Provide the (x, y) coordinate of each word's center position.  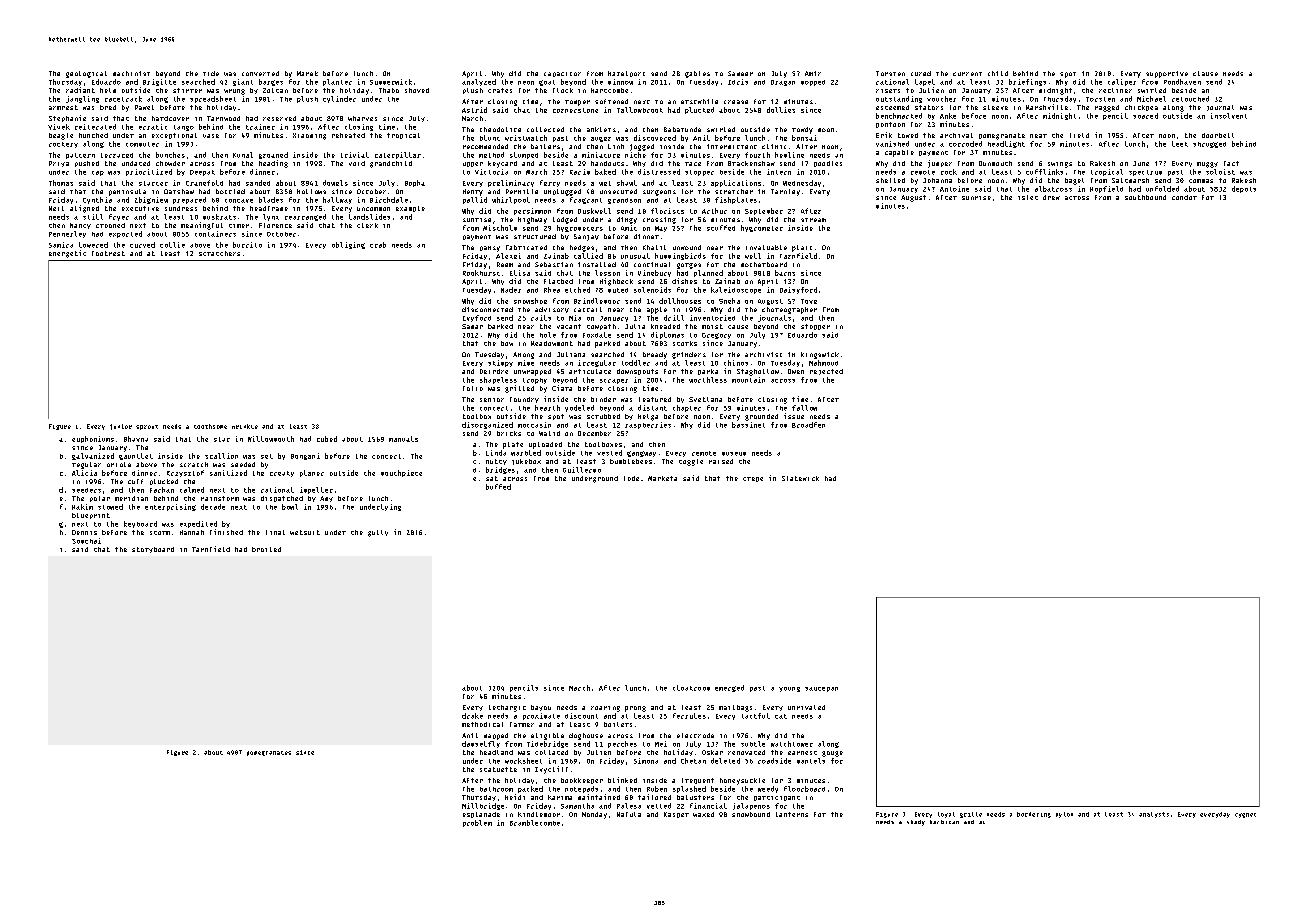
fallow (804, 408)
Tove (809, 301)
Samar (472, 326)
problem (477, 823)
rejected (826, 372)
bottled (230, 191)
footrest (108, 253)
